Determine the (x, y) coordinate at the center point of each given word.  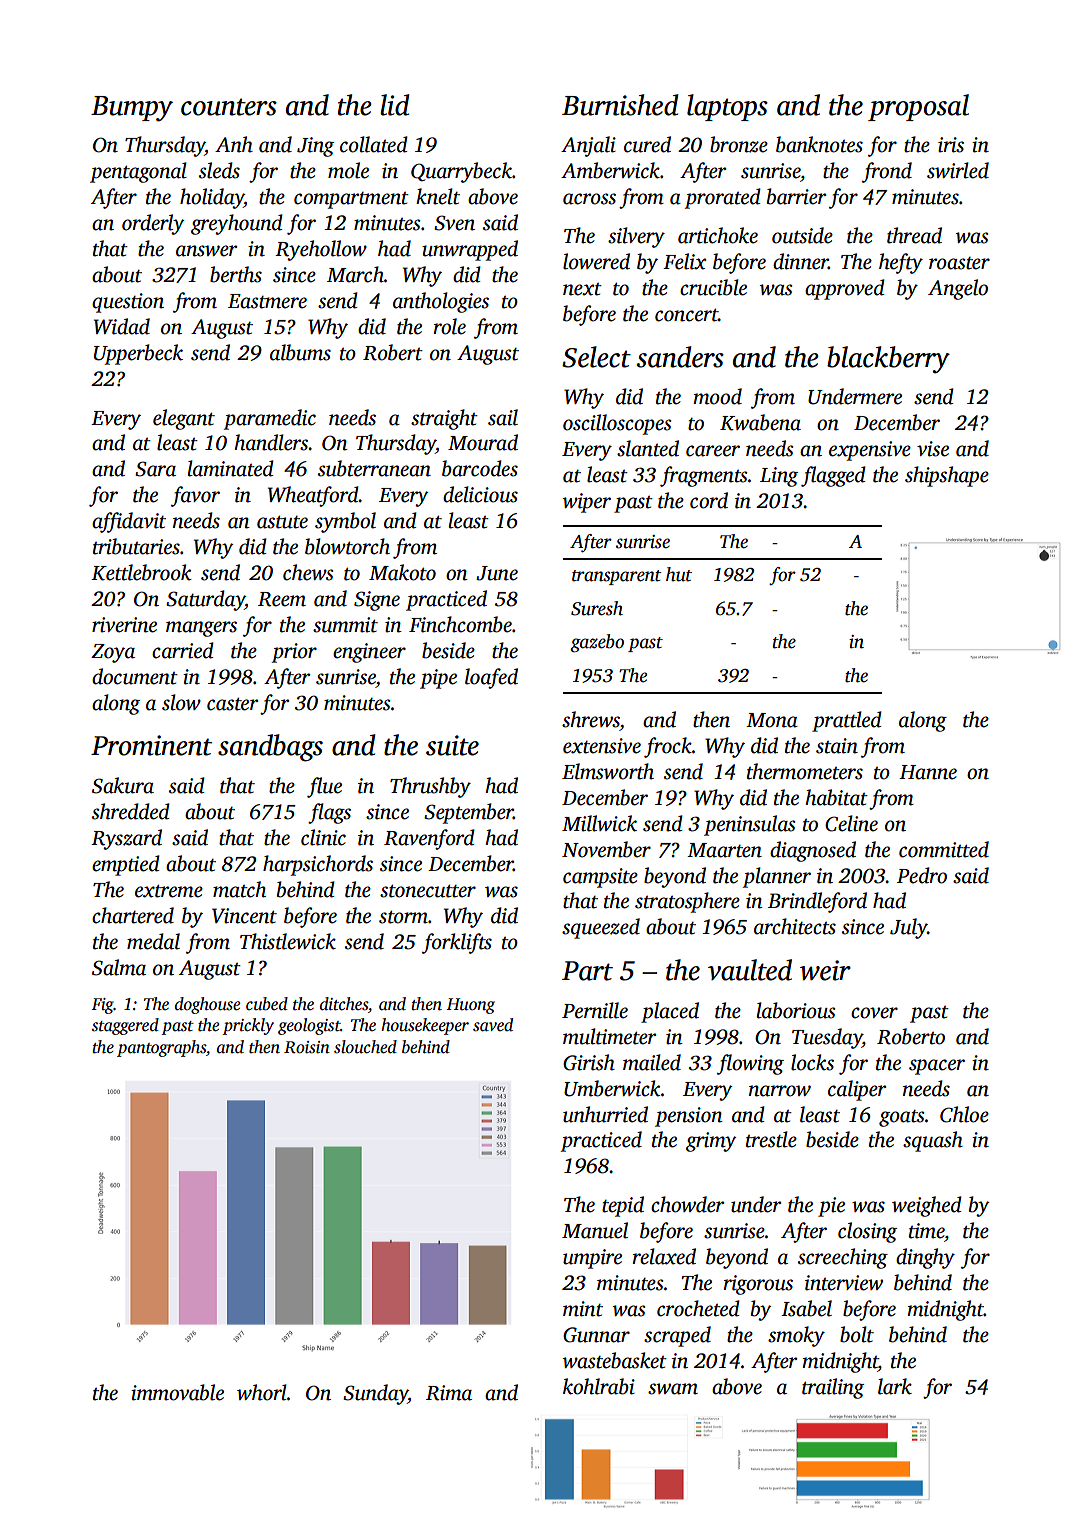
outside (802, 235)
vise (933, 449)
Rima (449, 1393)
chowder (687, 1204)
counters (229, 107)
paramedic (270, 419)
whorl (262, 1392)
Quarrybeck (461, 172)
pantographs (161, 1048)
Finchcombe (460, 624)
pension (689, 1117)
